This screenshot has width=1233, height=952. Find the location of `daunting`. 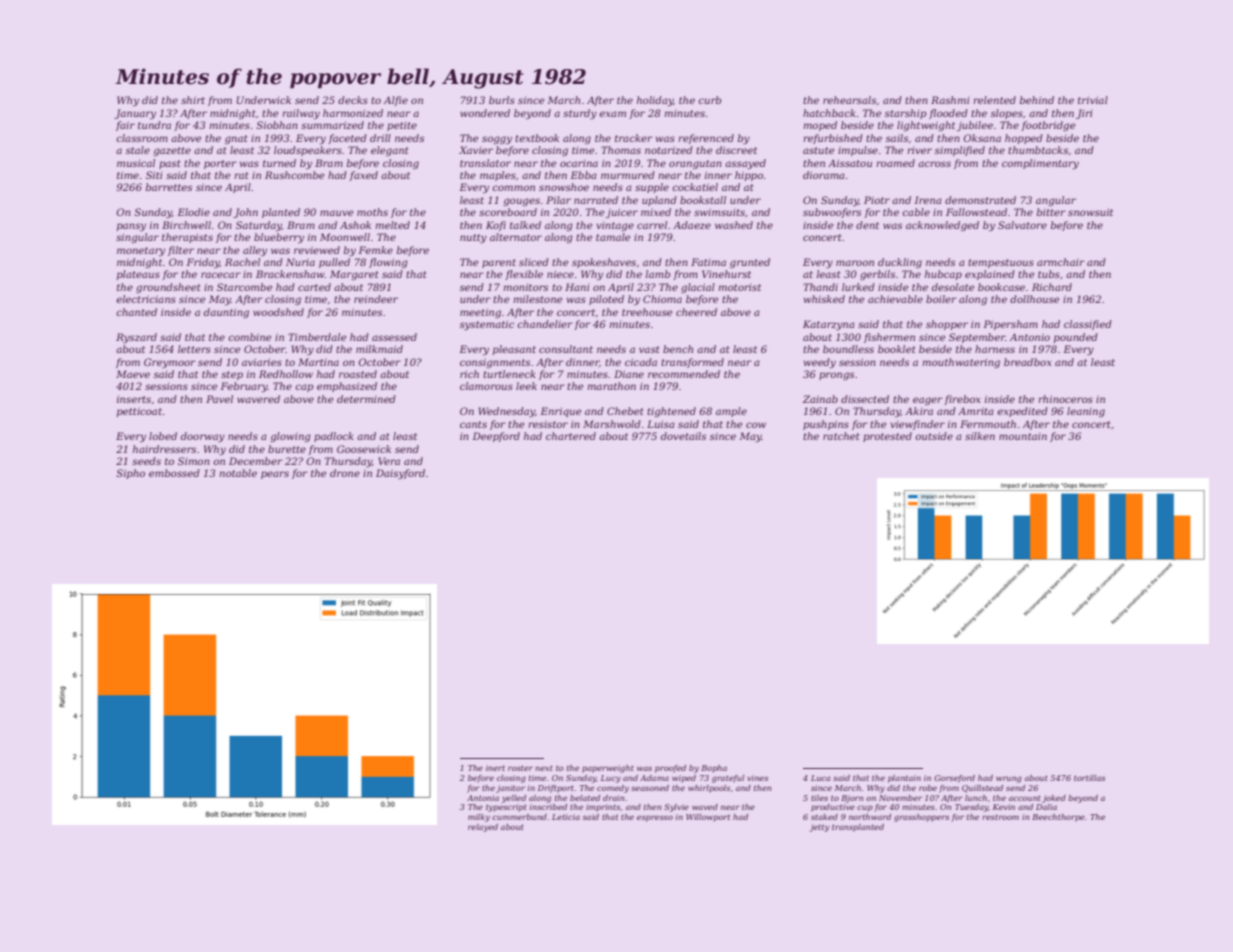

daunting is located at coordinates (226, 313).
